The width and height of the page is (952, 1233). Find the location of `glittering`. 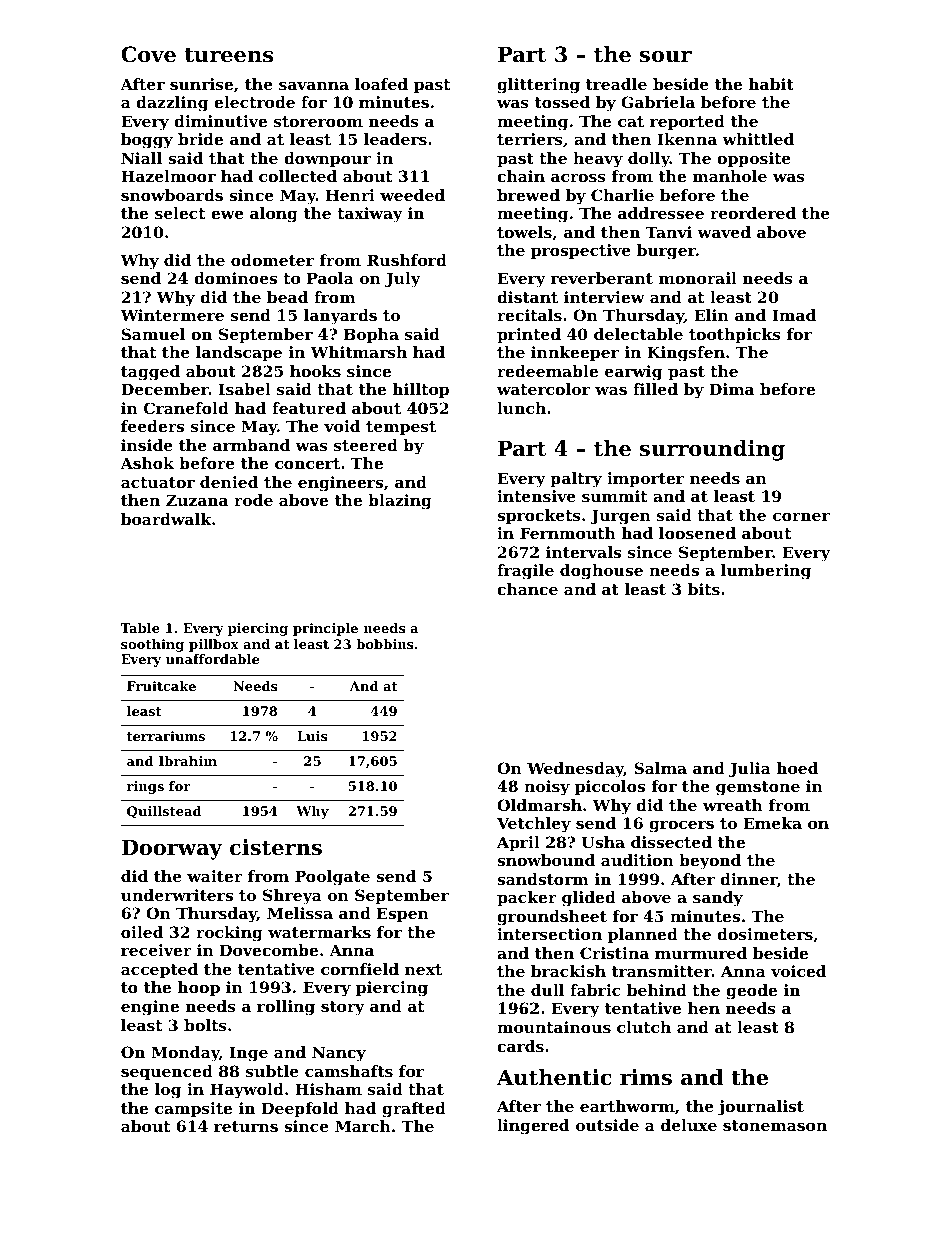

glittering is located at coordinates (538, 86).
